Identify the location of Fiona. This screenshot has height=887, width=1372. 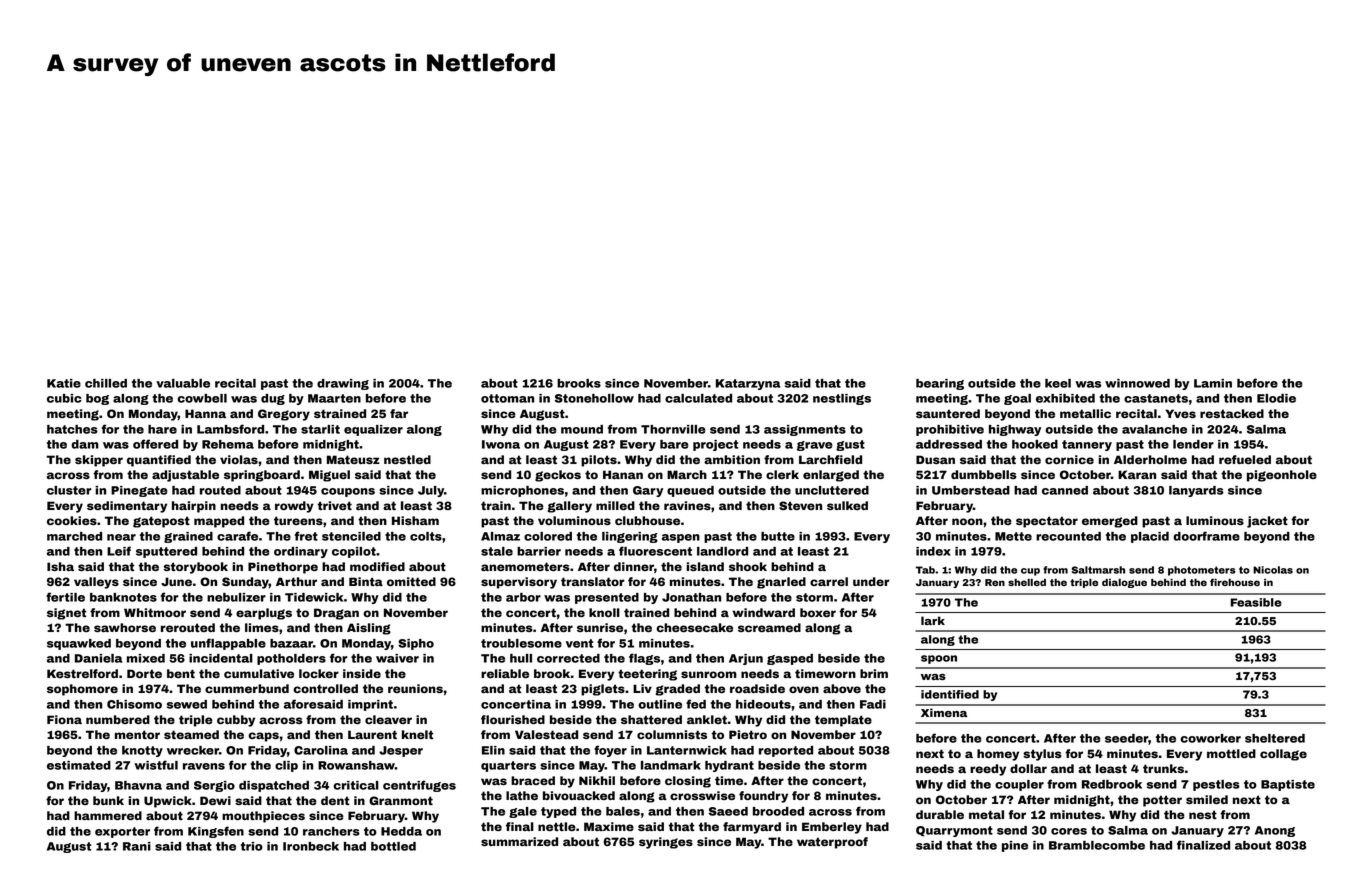
(64, 719).
